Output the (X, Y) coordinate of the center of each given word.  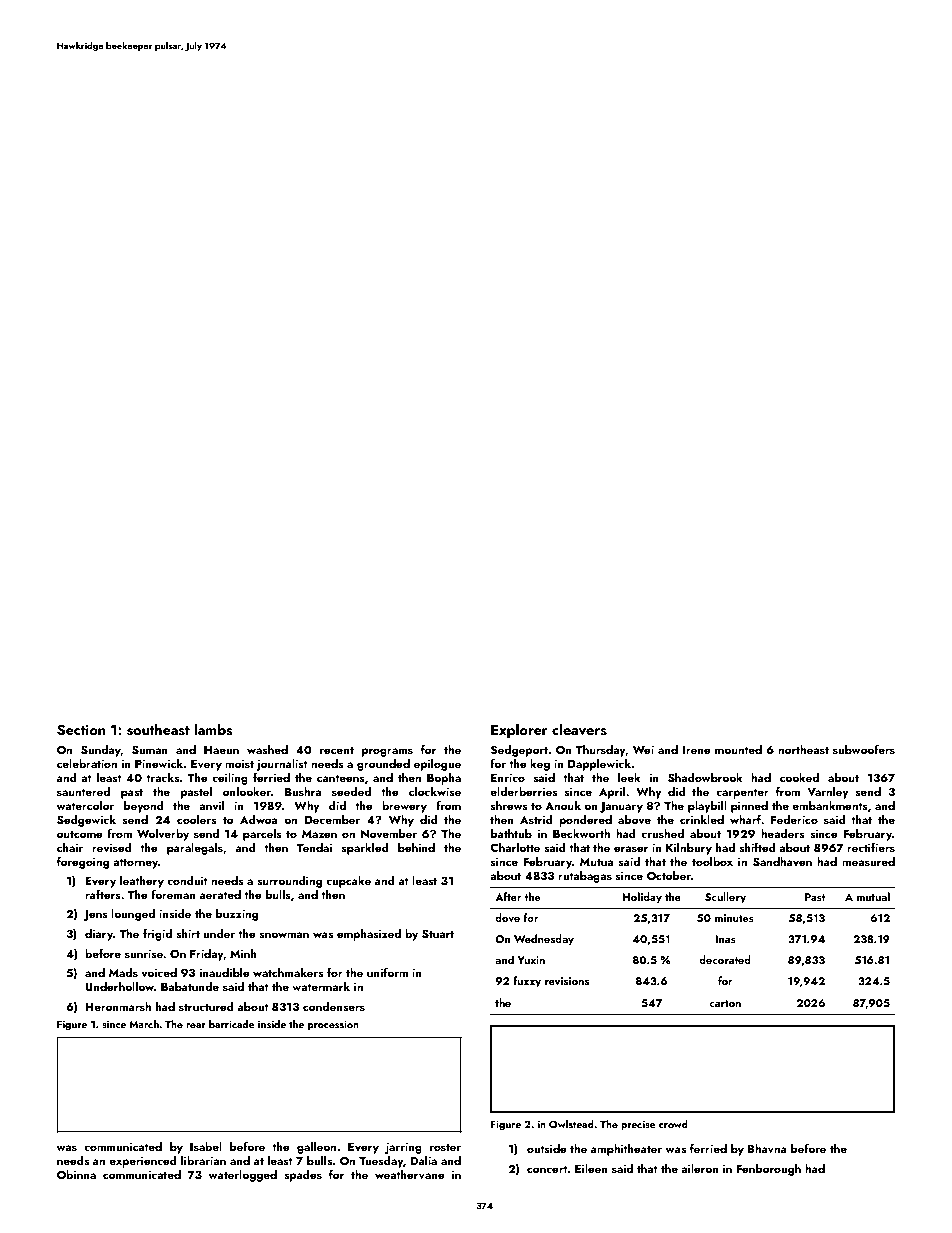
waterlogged (243, 1176)
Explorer (519, 731)
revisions (567, 981)
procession (333, 1025)
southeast (158, 730)
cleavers (579, 730)
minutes (734, 918)
